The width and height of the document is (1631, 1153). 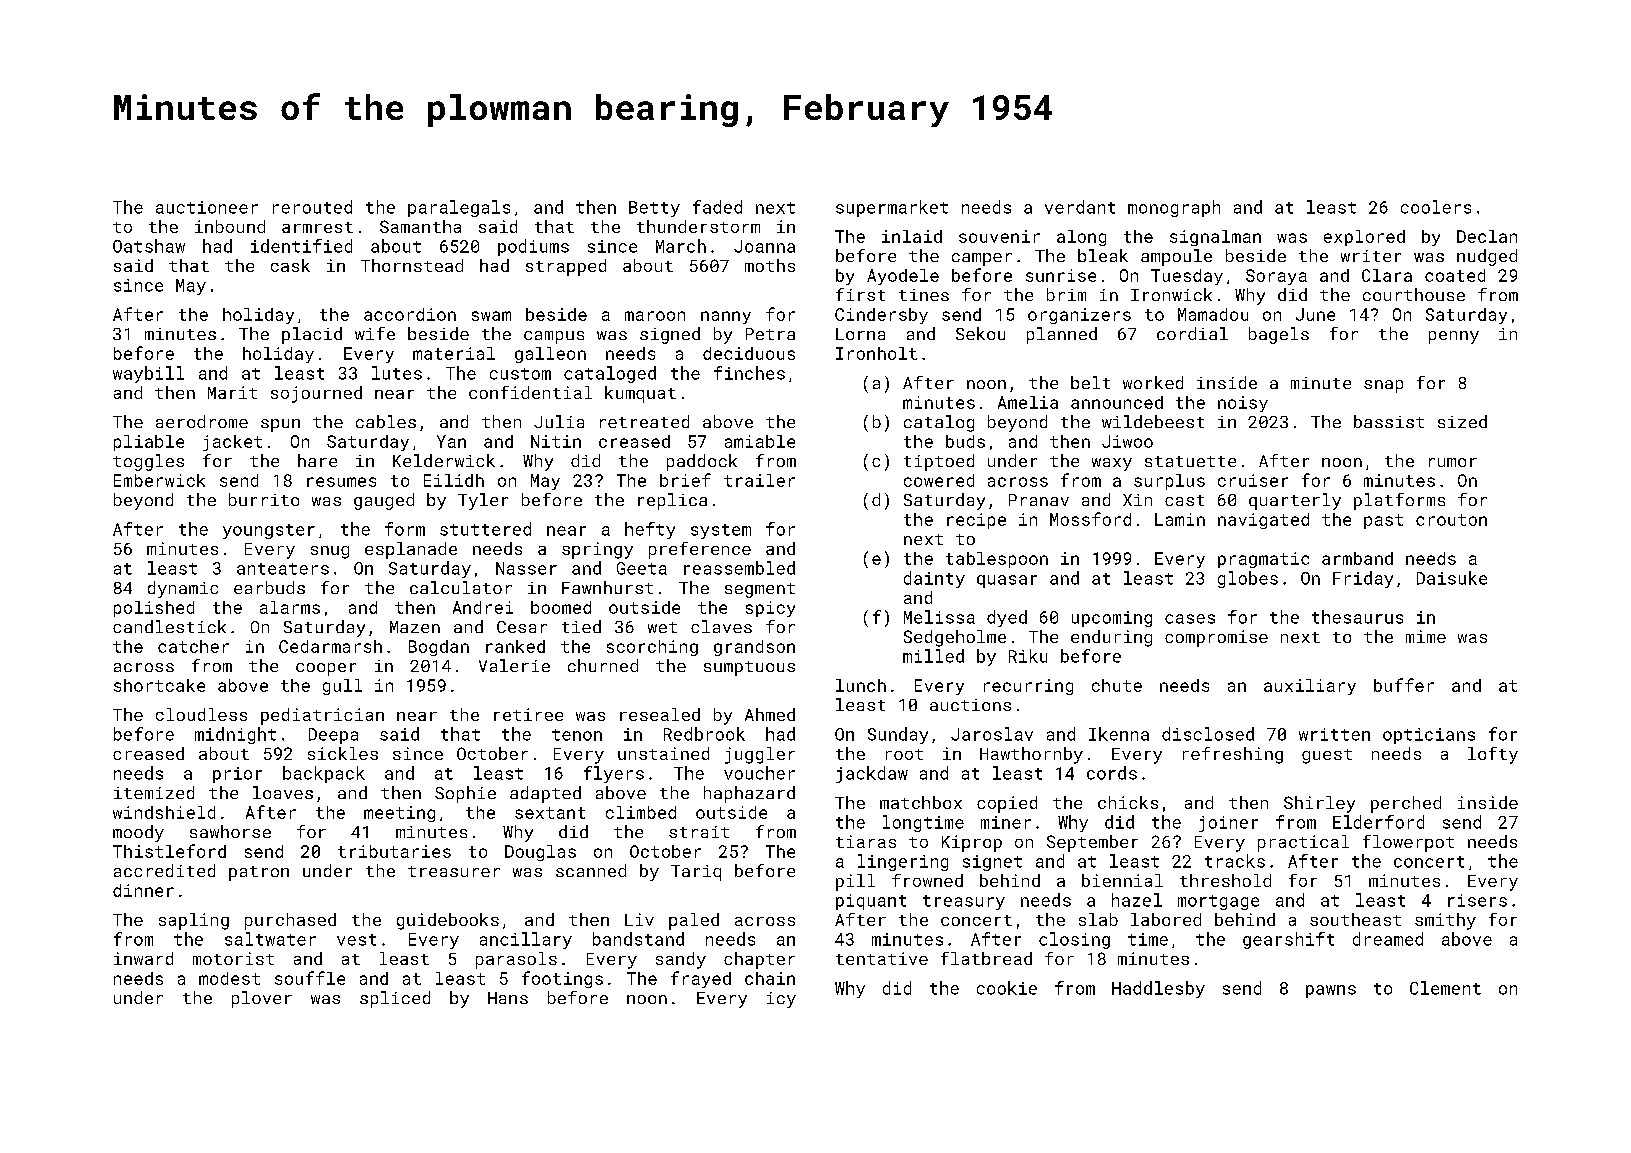 I want to click on bassist, so click(x=1389, y=421).
